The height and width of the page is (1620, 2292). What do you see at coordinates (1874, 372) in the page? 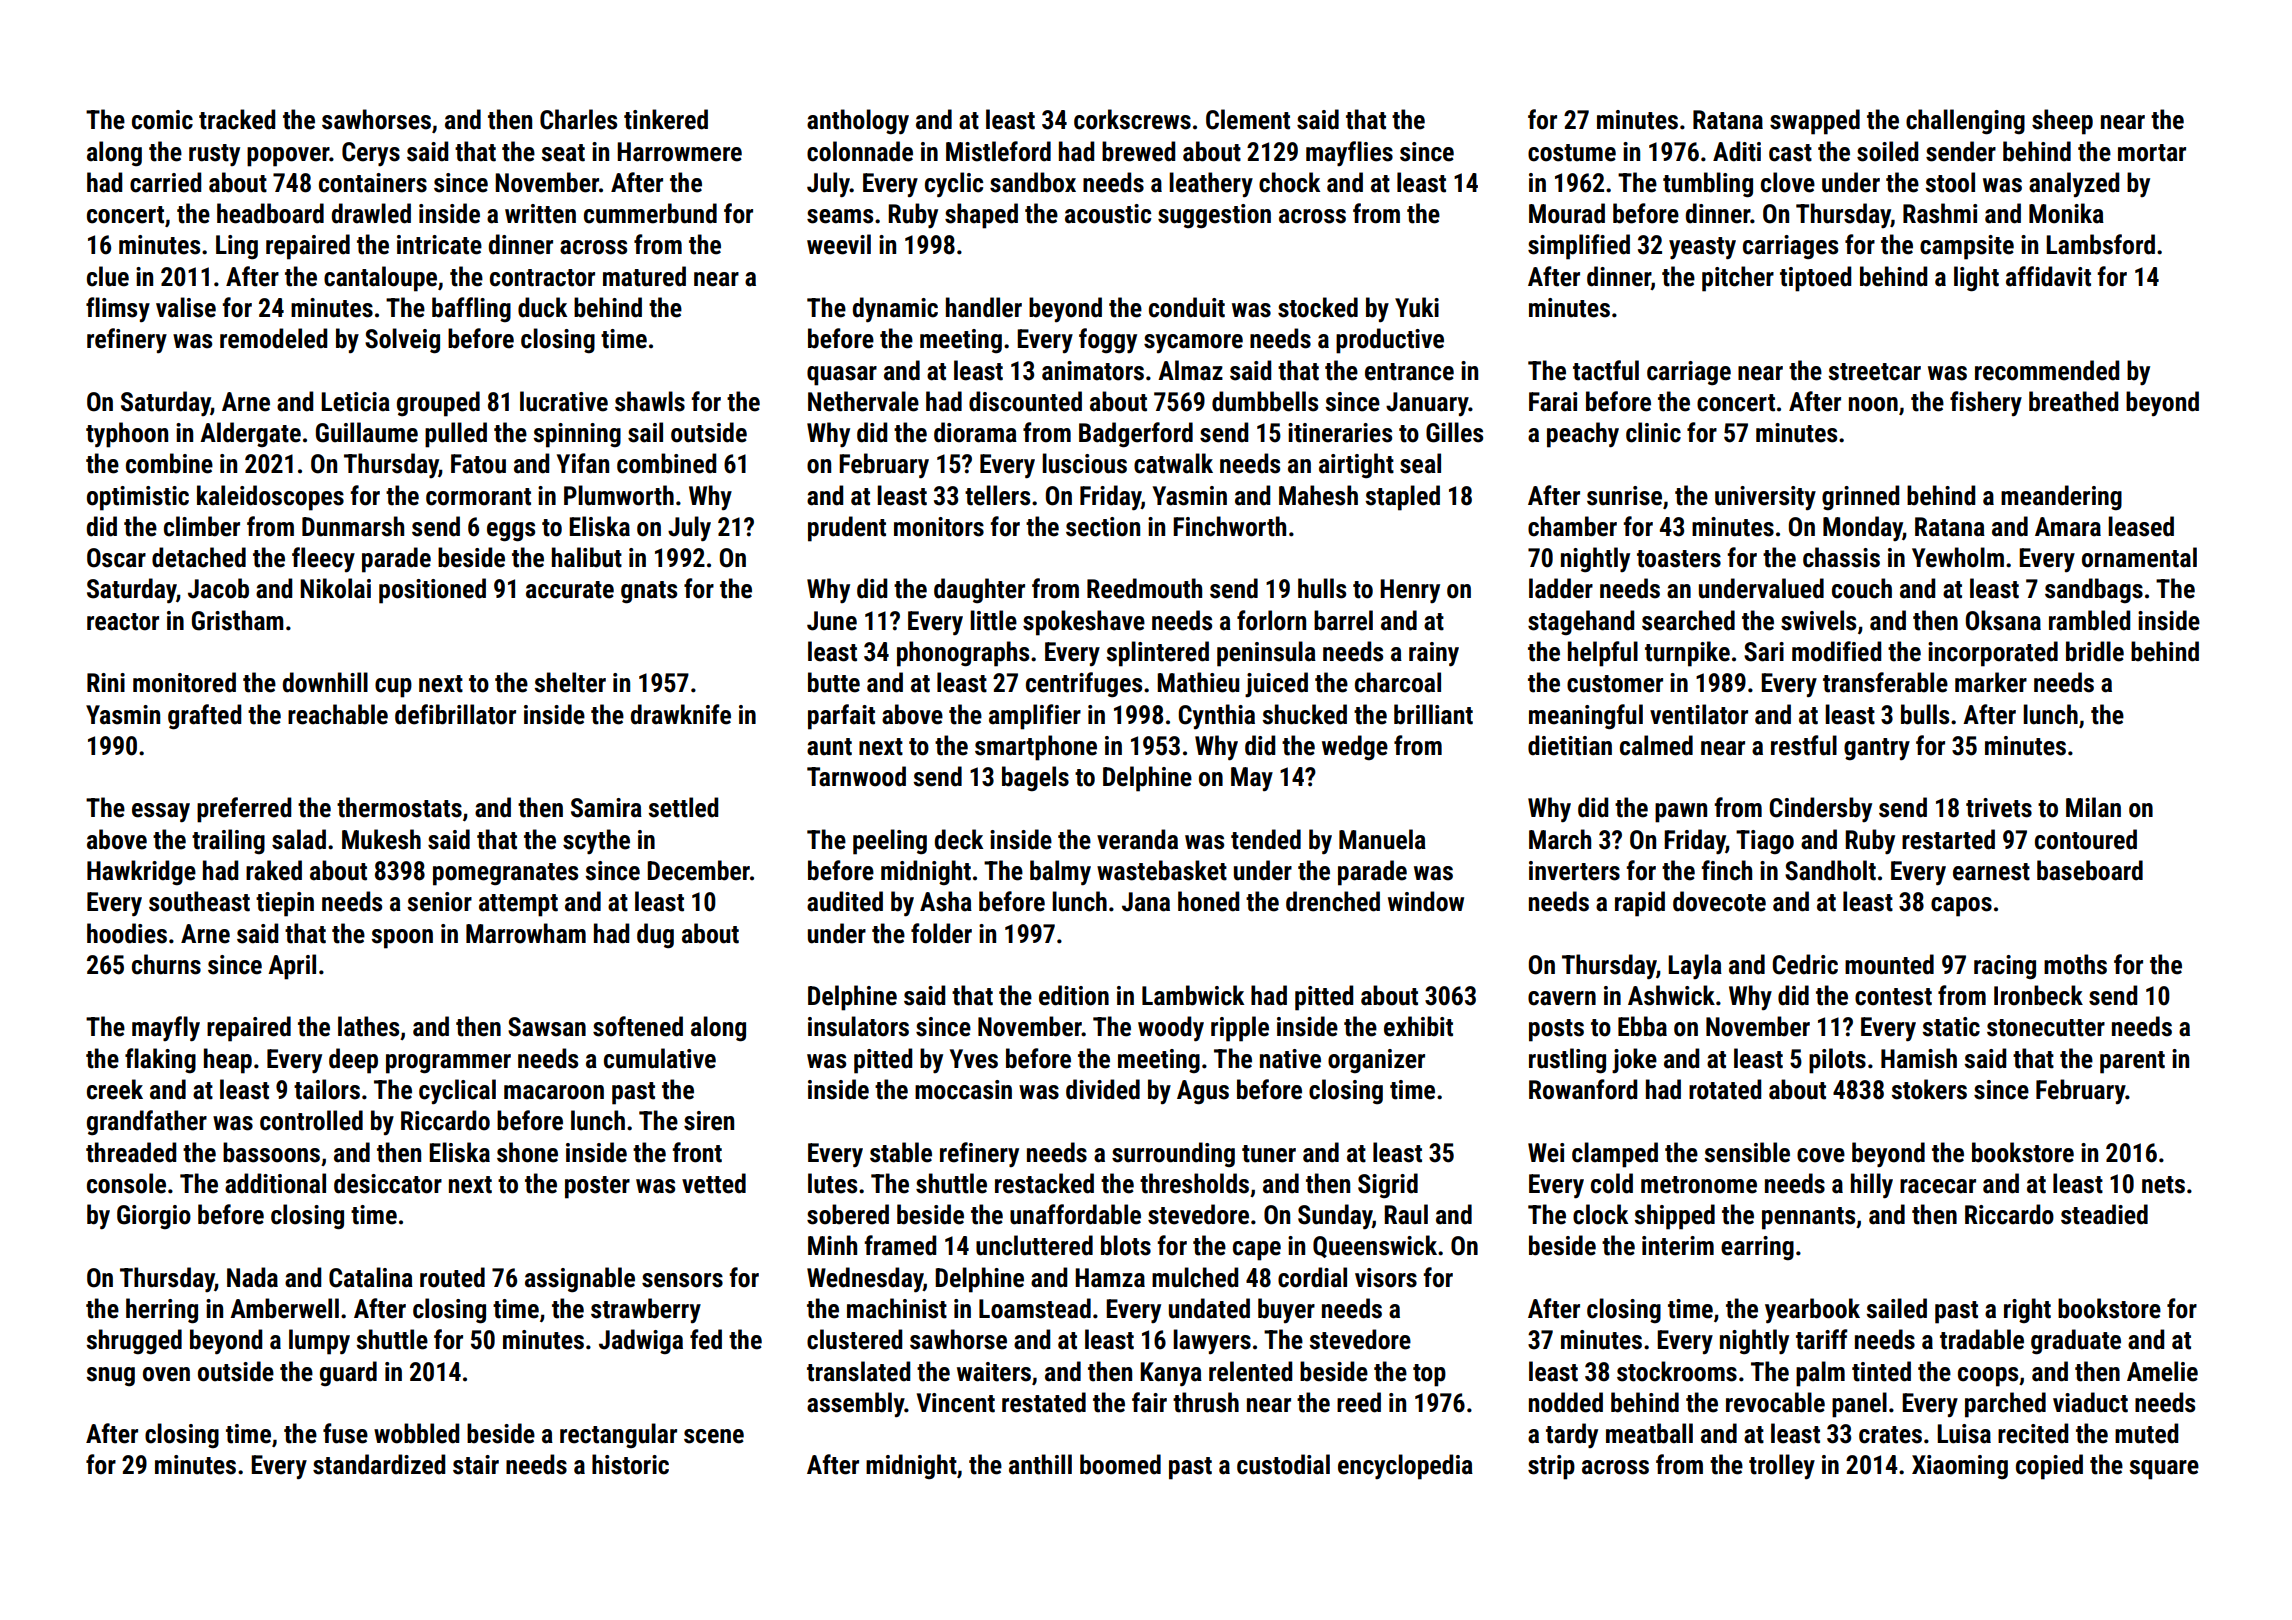
I see `streetcar` at bounding box center [1874, 372].
